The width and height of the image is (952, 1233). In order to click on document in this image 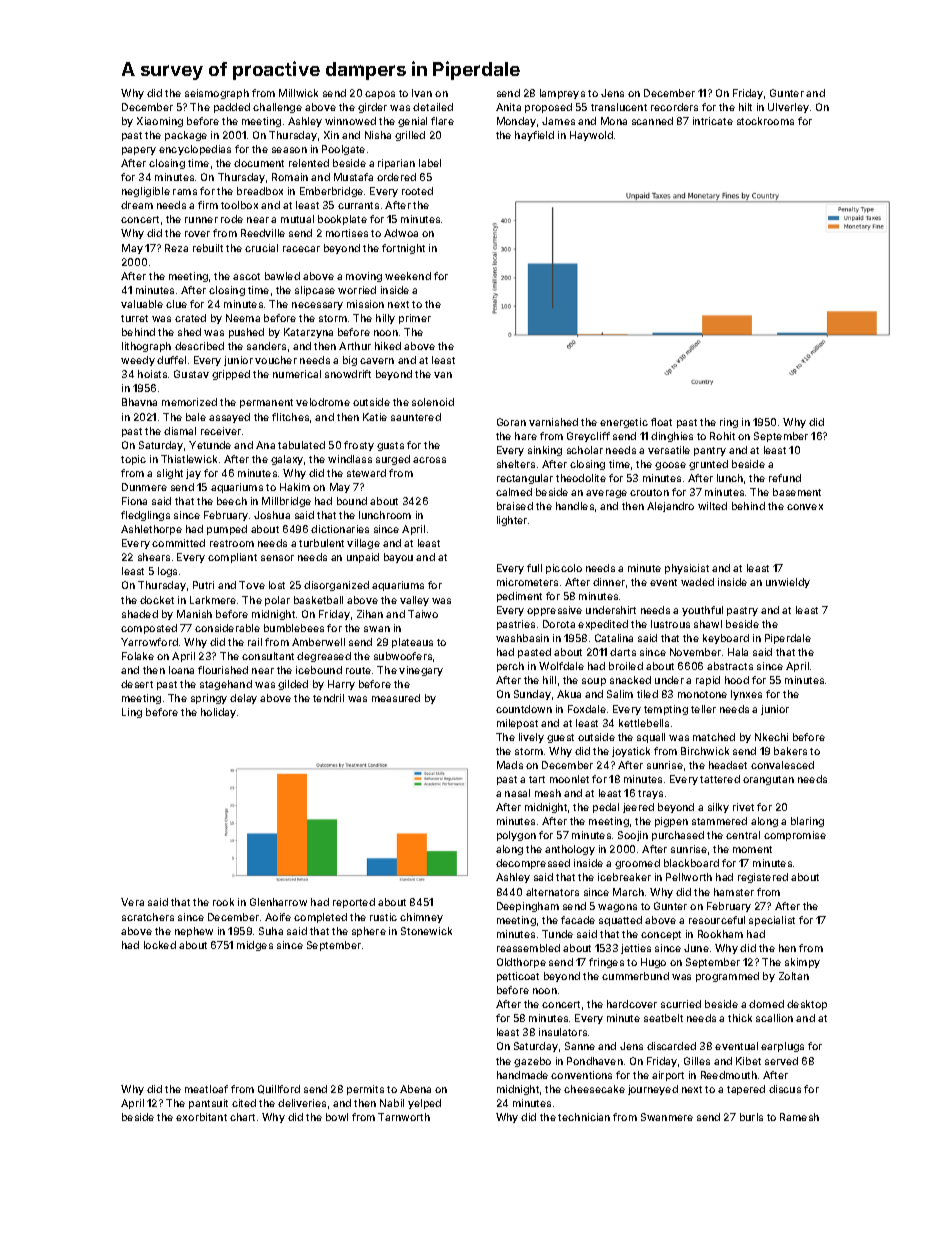, I will do `click(259, 163)`.
